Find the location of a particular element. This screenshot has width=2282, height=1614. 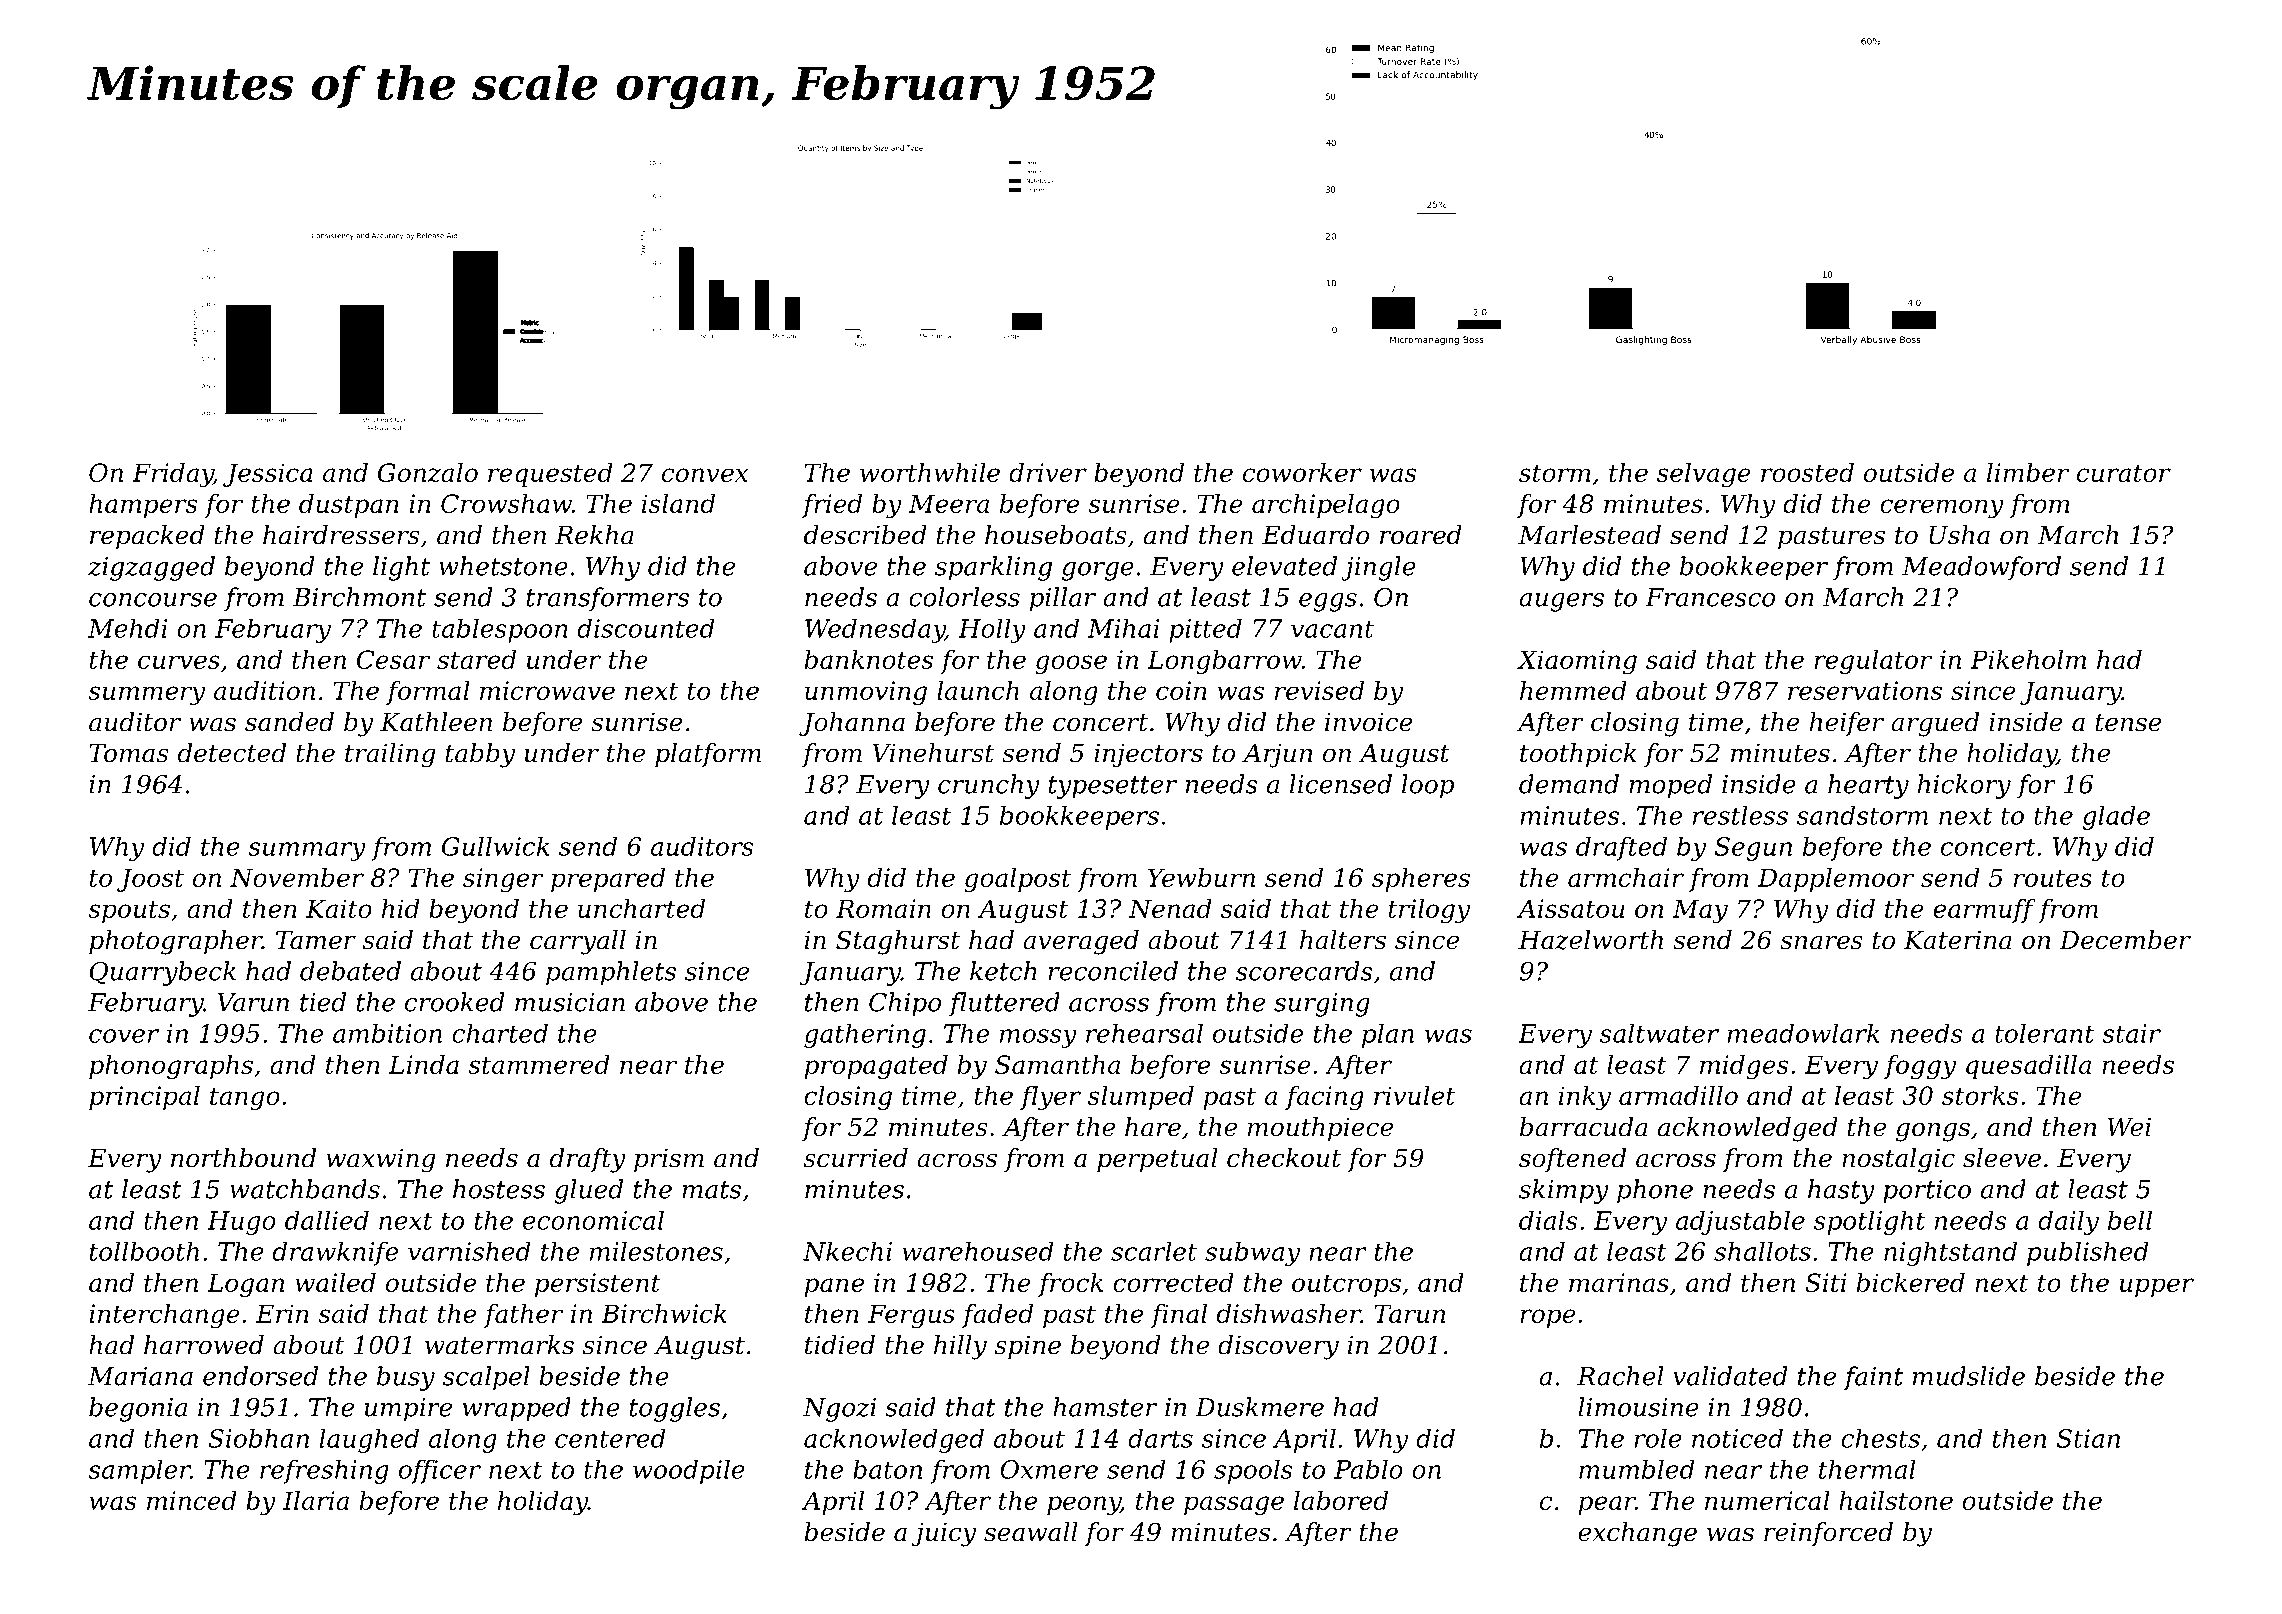

plan is located at coordinates (1388, 1035).
